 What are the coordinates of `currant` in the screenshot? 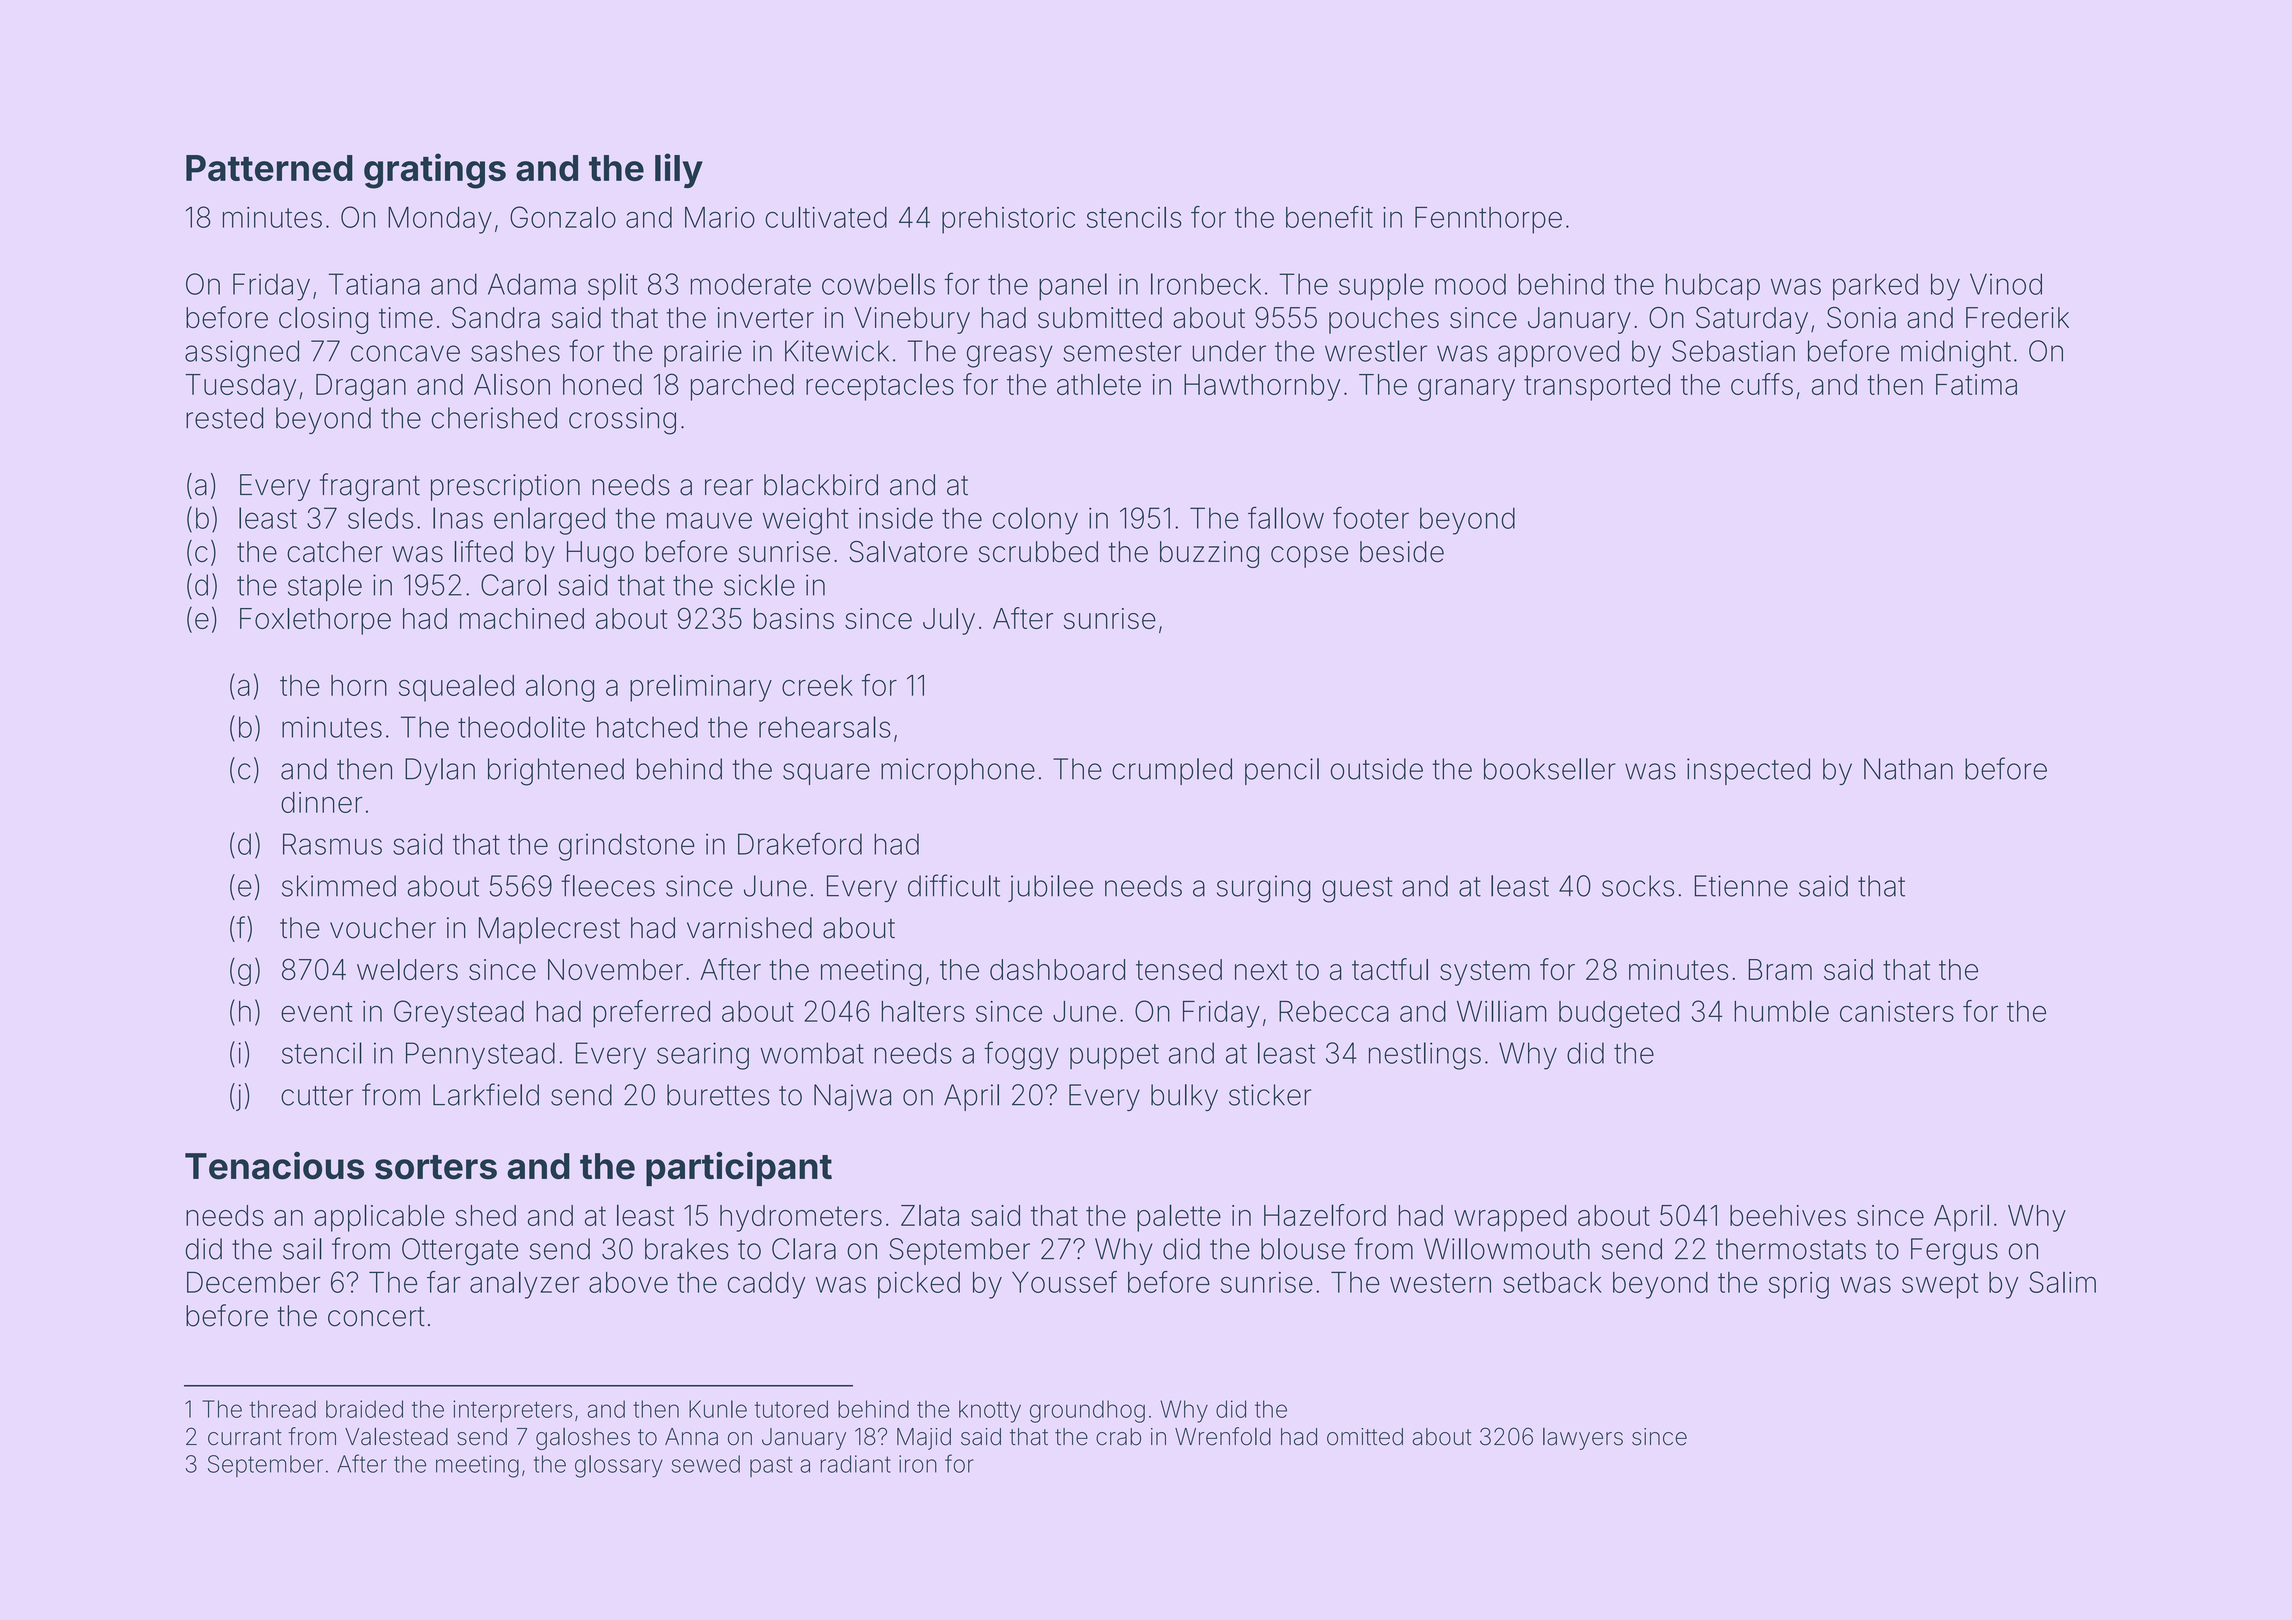 It's located at (245, 1437).
